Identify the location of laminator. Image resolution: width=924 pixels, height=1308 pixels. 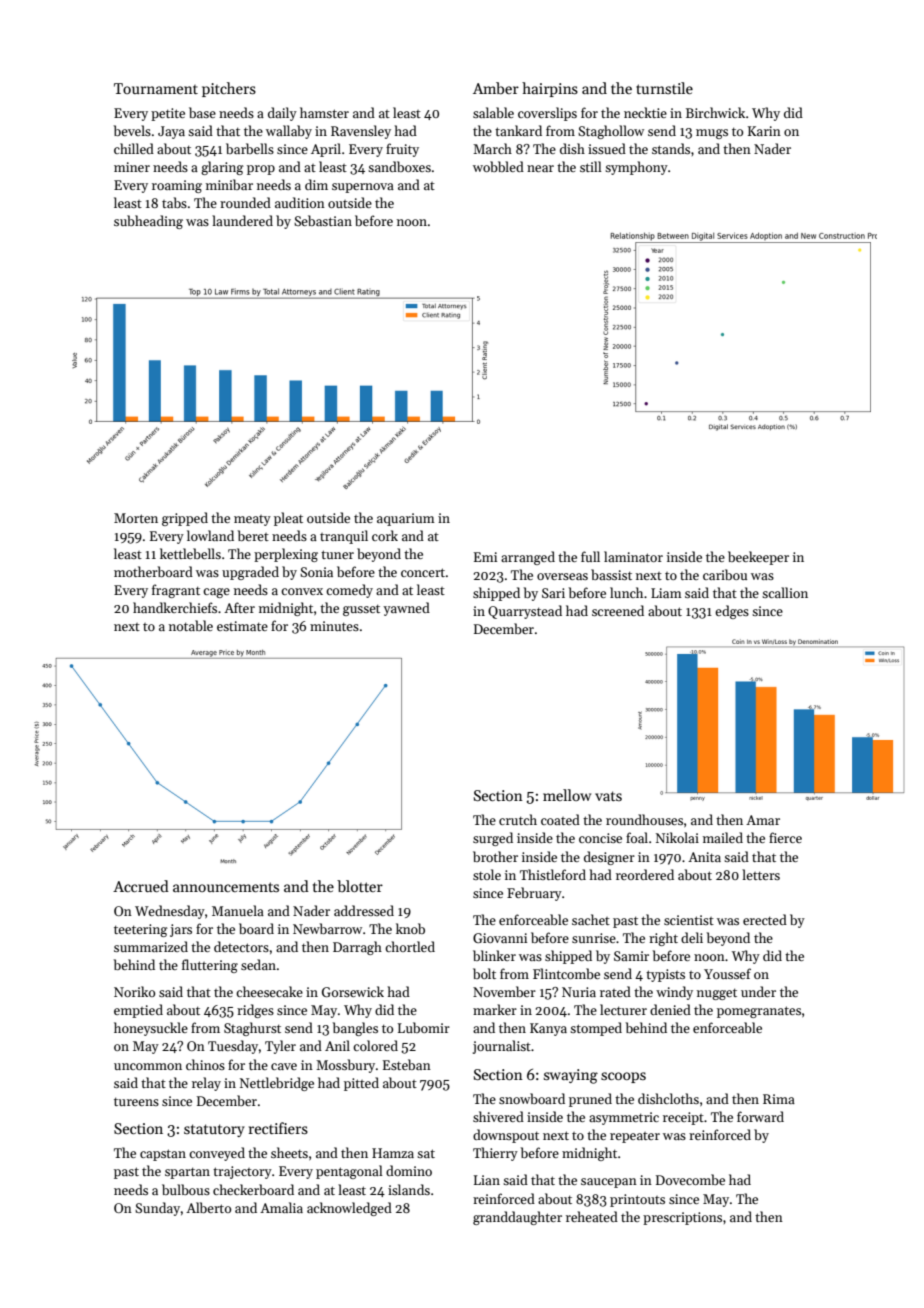
(633, 556).
